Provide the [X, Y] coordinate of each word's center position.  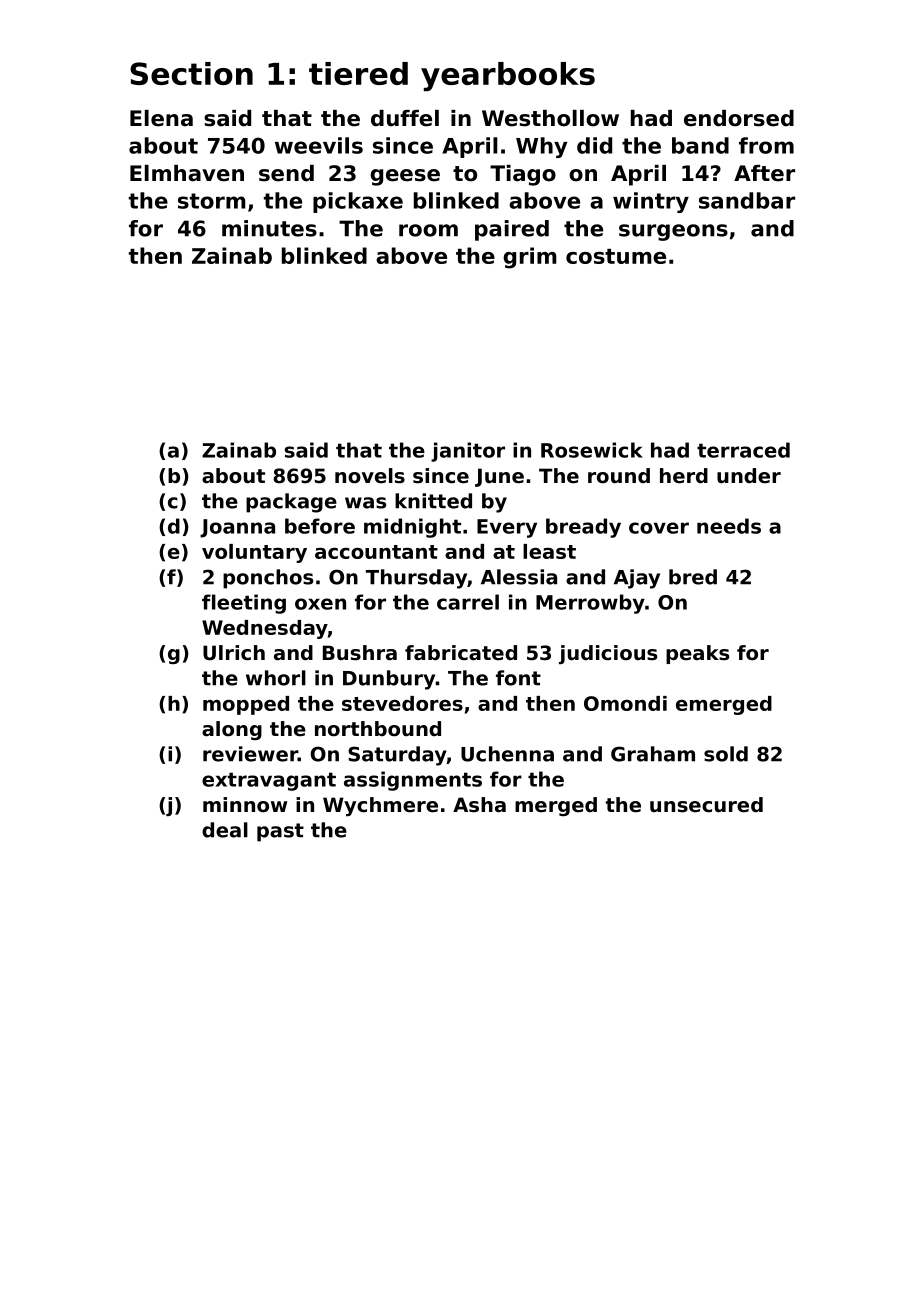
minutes [269, 228]
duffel [405, 118]
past [280, 832]
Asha [479, 805]
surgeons [673, 232]
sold [726, 754]
